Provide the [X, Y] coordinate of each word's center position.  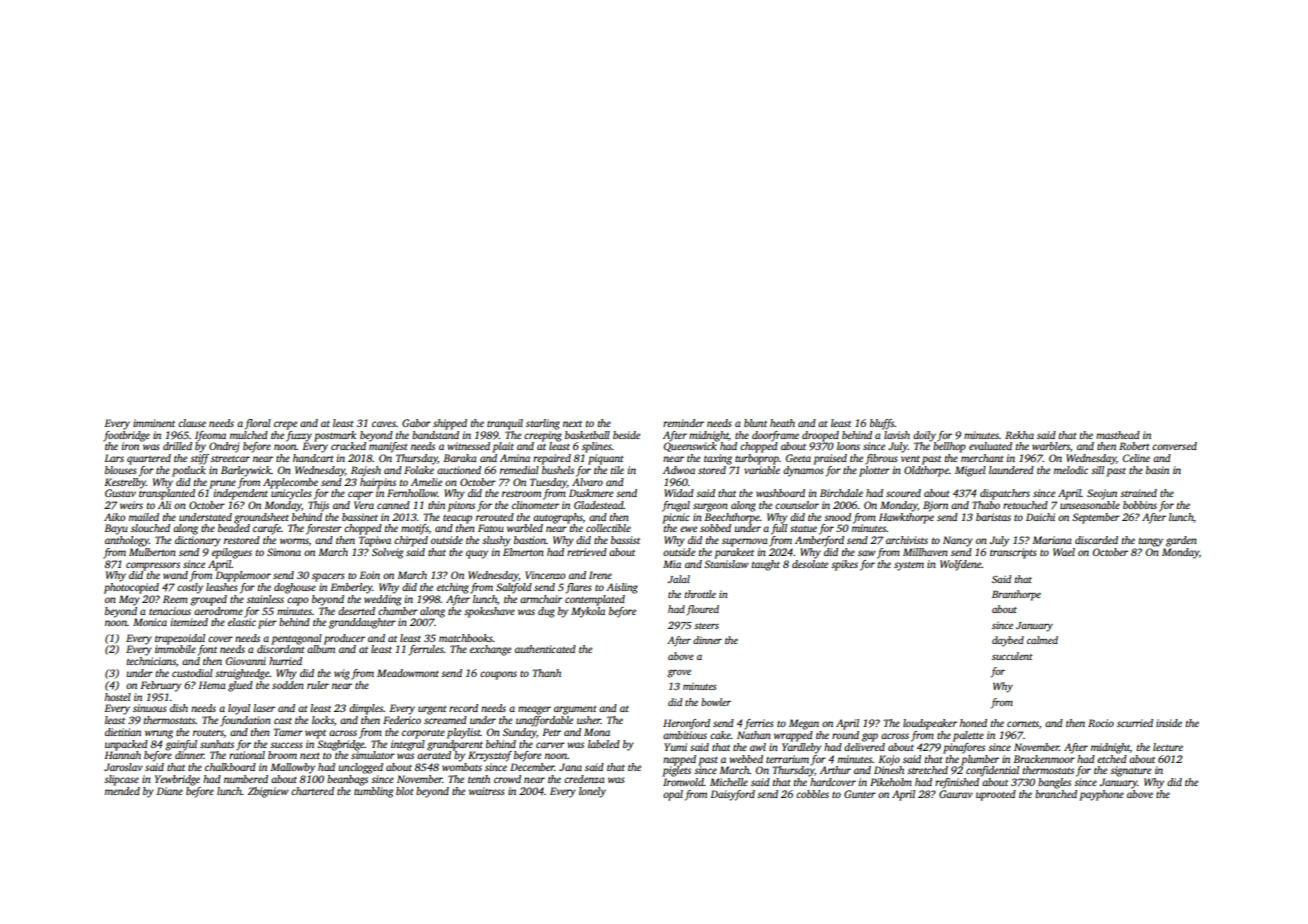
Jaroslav [123, 767]
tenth [479, 779]
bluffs [882, 424]
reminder [683, 423]
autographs [558, 518]
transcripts [1013, 553]
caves [384, 424]
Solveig [387, 553]
